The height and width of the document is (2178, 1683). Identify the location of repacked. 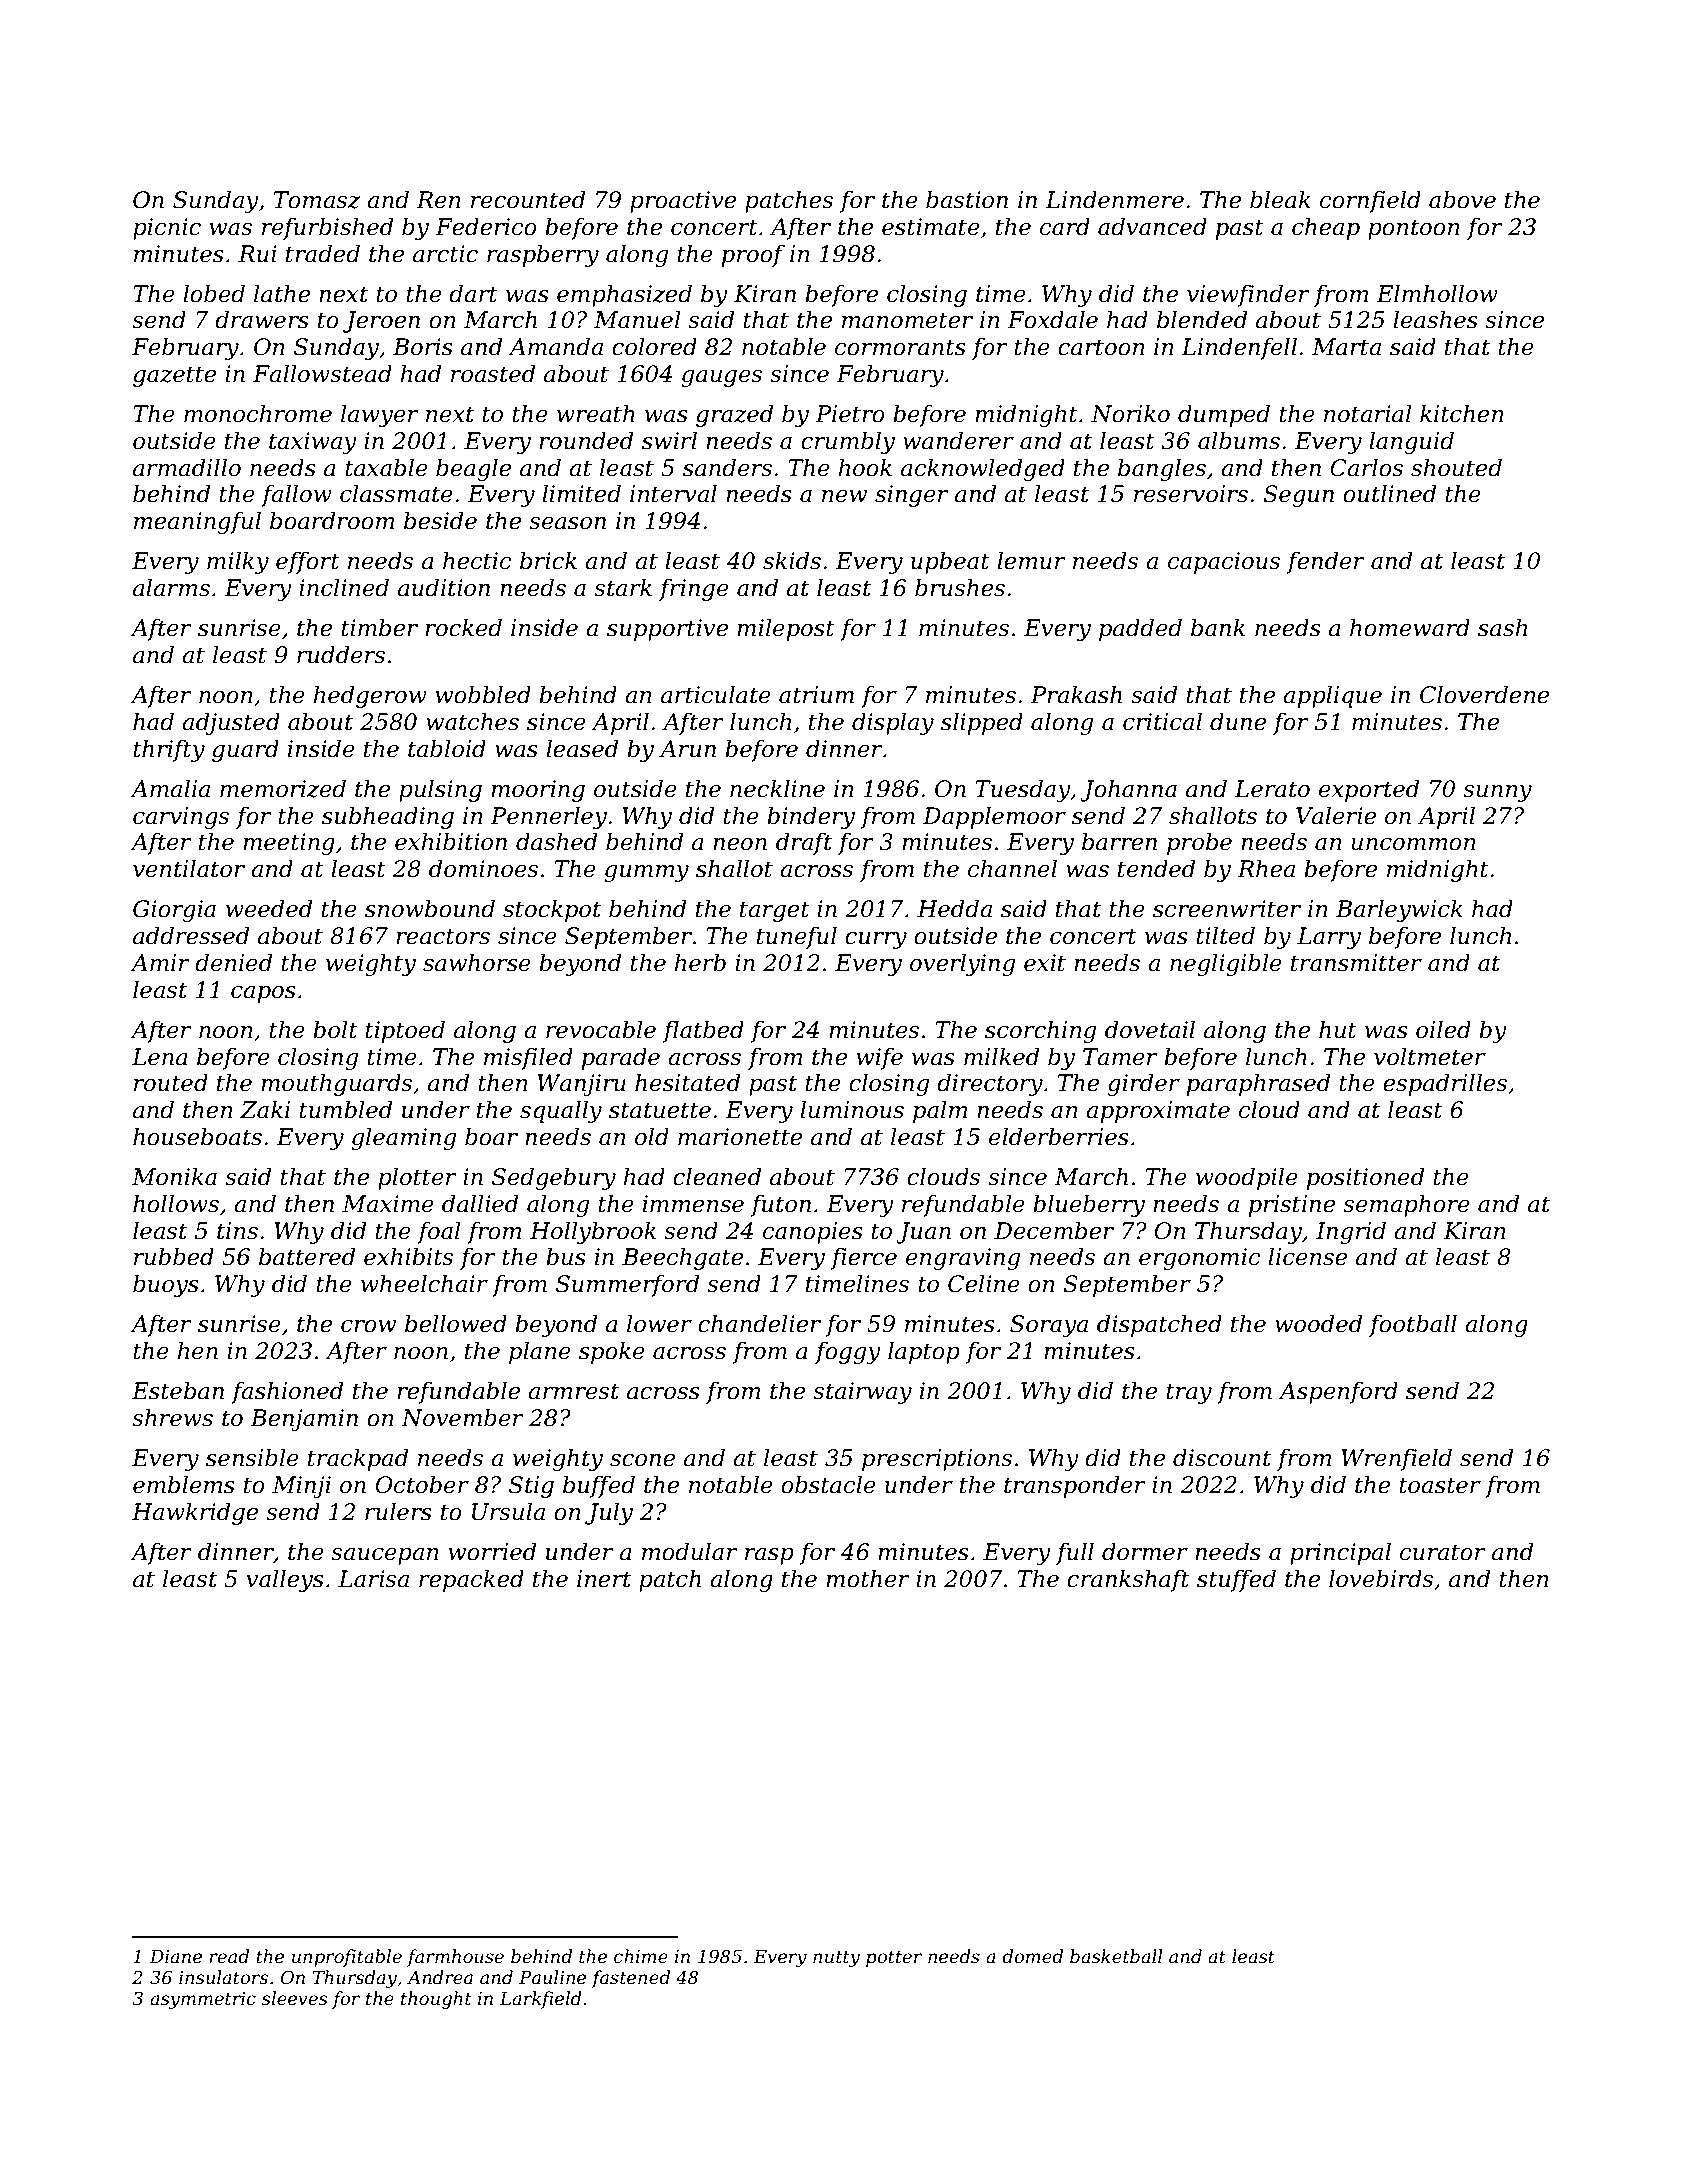
(471, 1580).
